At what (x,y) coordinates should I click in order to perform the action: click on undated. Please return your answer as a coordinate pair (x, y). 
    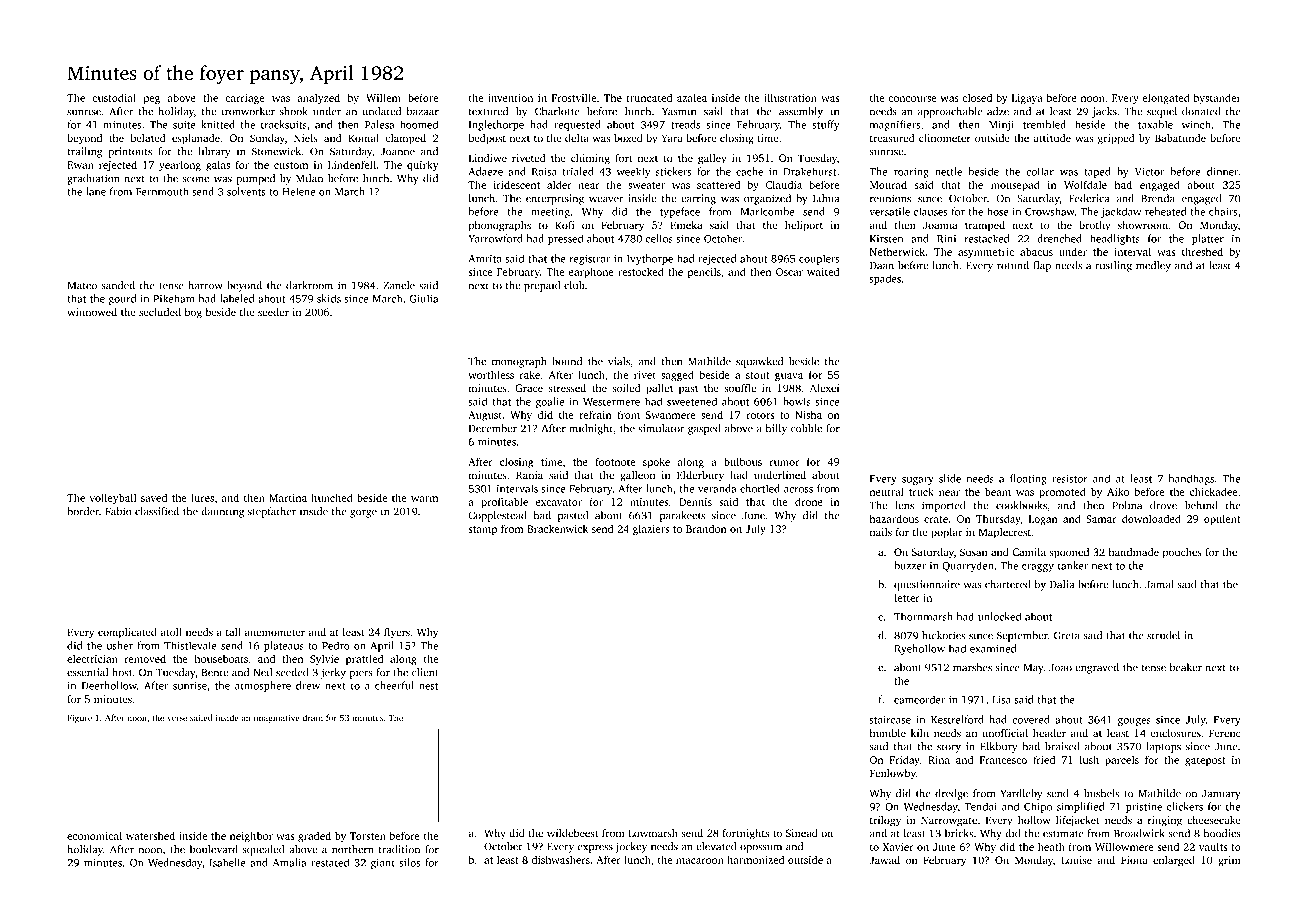
    Looking at the image, I should click on (381, 111).
